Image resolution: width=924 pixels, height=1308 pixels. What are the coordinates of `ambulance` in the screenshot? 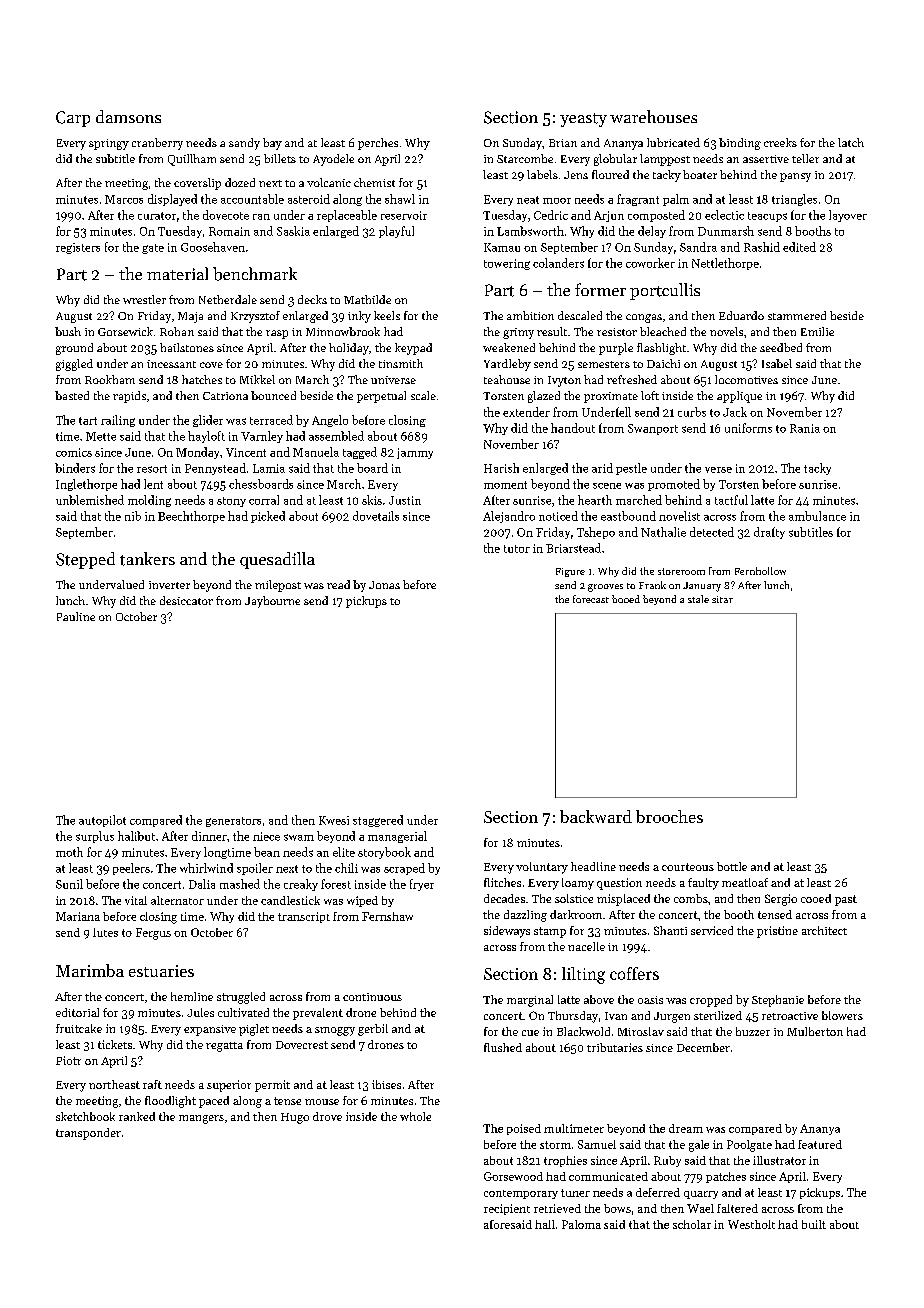 It's located at (817, 516).
